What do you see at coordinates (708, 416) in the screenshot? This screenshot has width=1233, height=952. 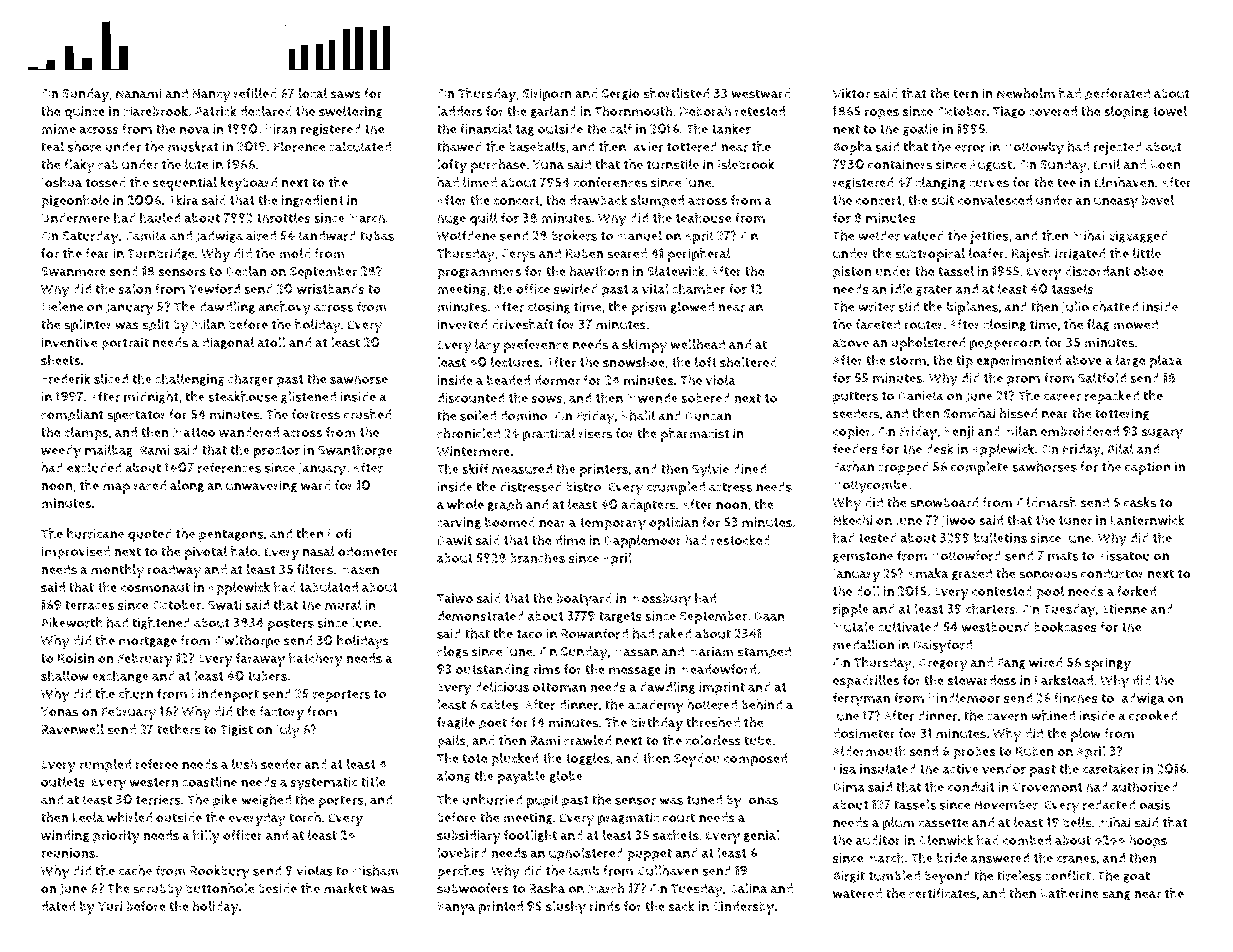 I see `Duncan` at bounding box center [708, 416].
